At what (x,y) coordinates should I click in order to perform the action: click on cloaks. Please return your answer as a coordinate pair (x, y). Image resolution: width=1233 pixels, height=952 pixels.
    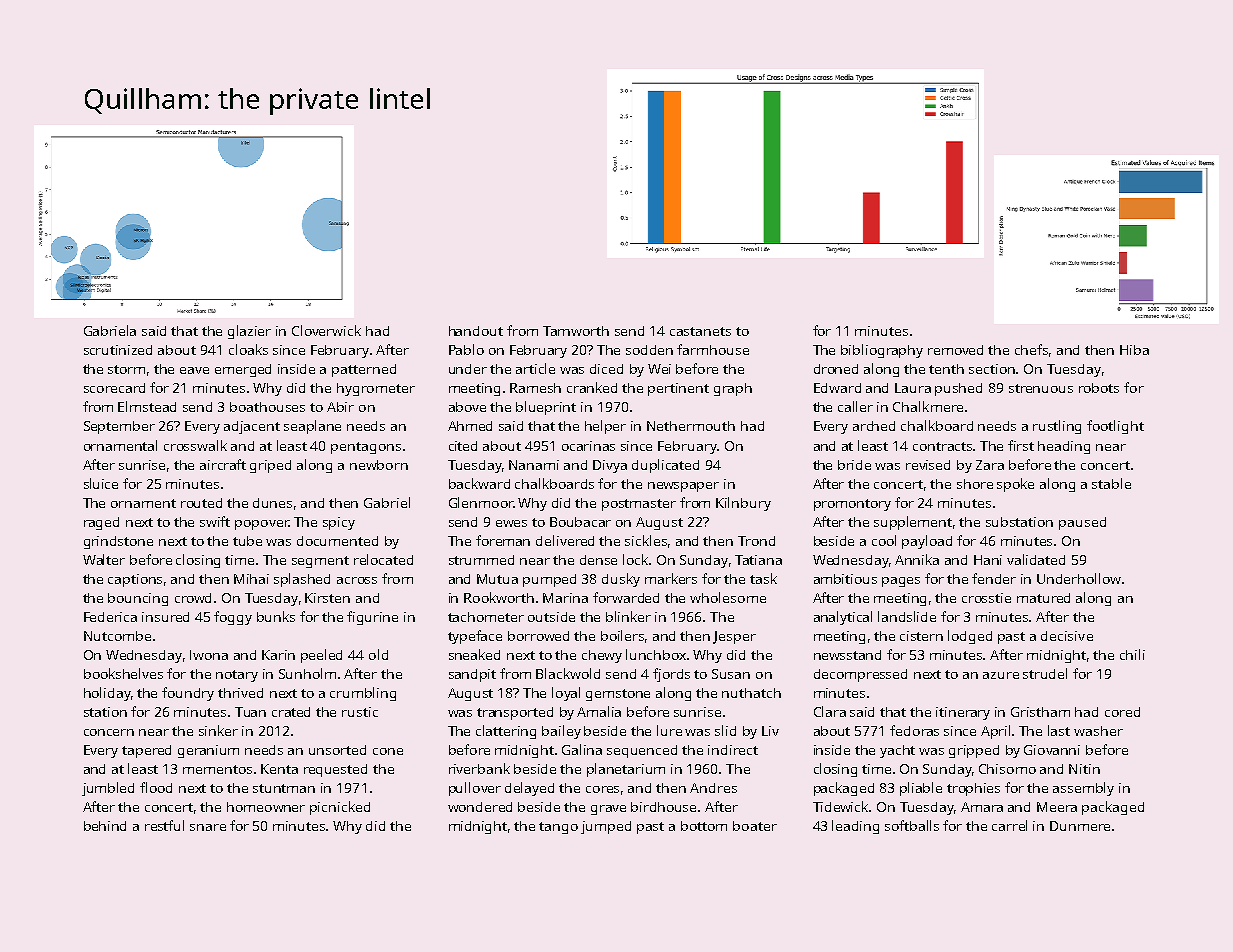
    Looking at the image, I should click on (248, 349).
